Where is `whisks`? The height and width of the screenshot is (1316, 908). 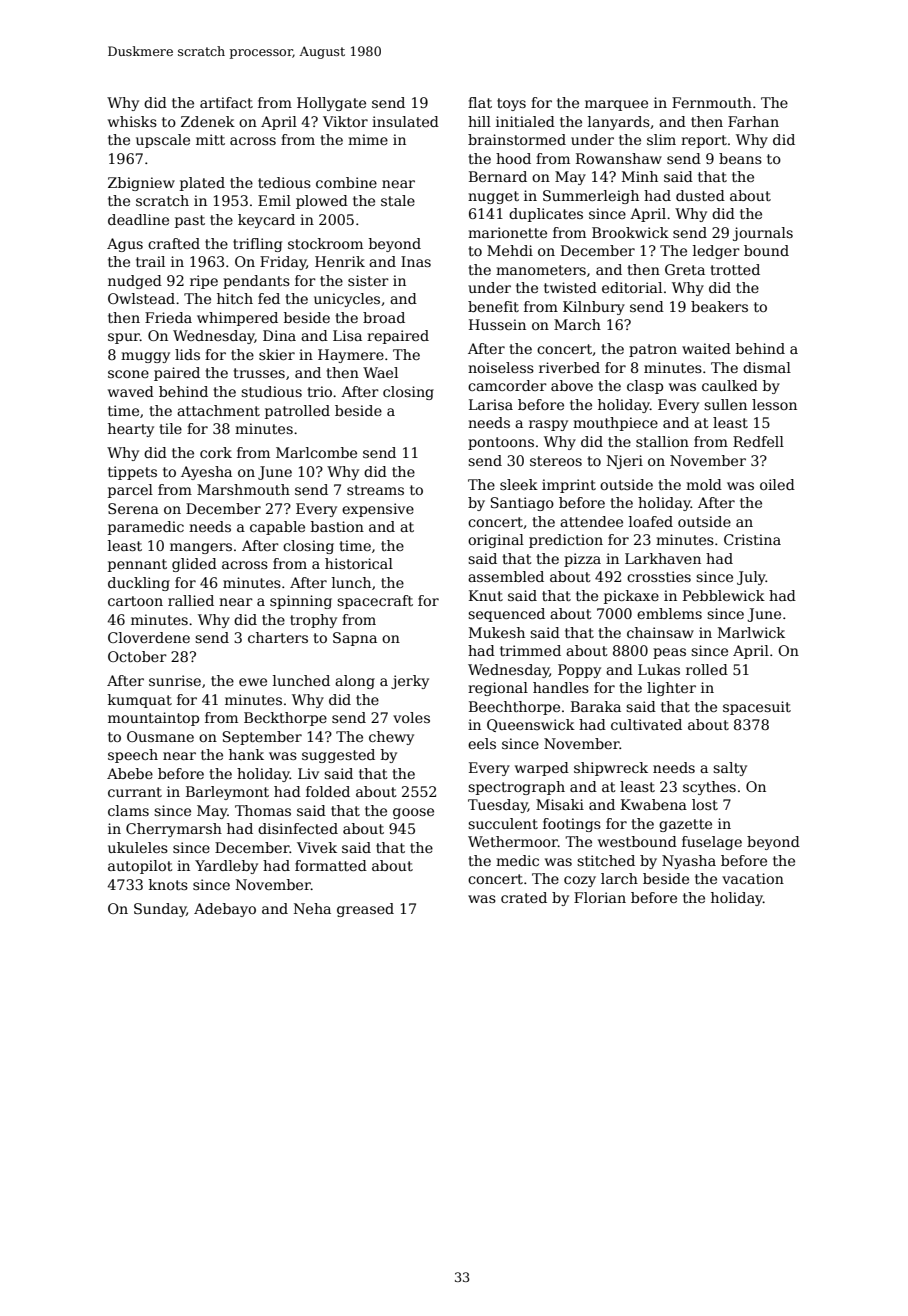
whisks is located at coordinates (132, 121).
